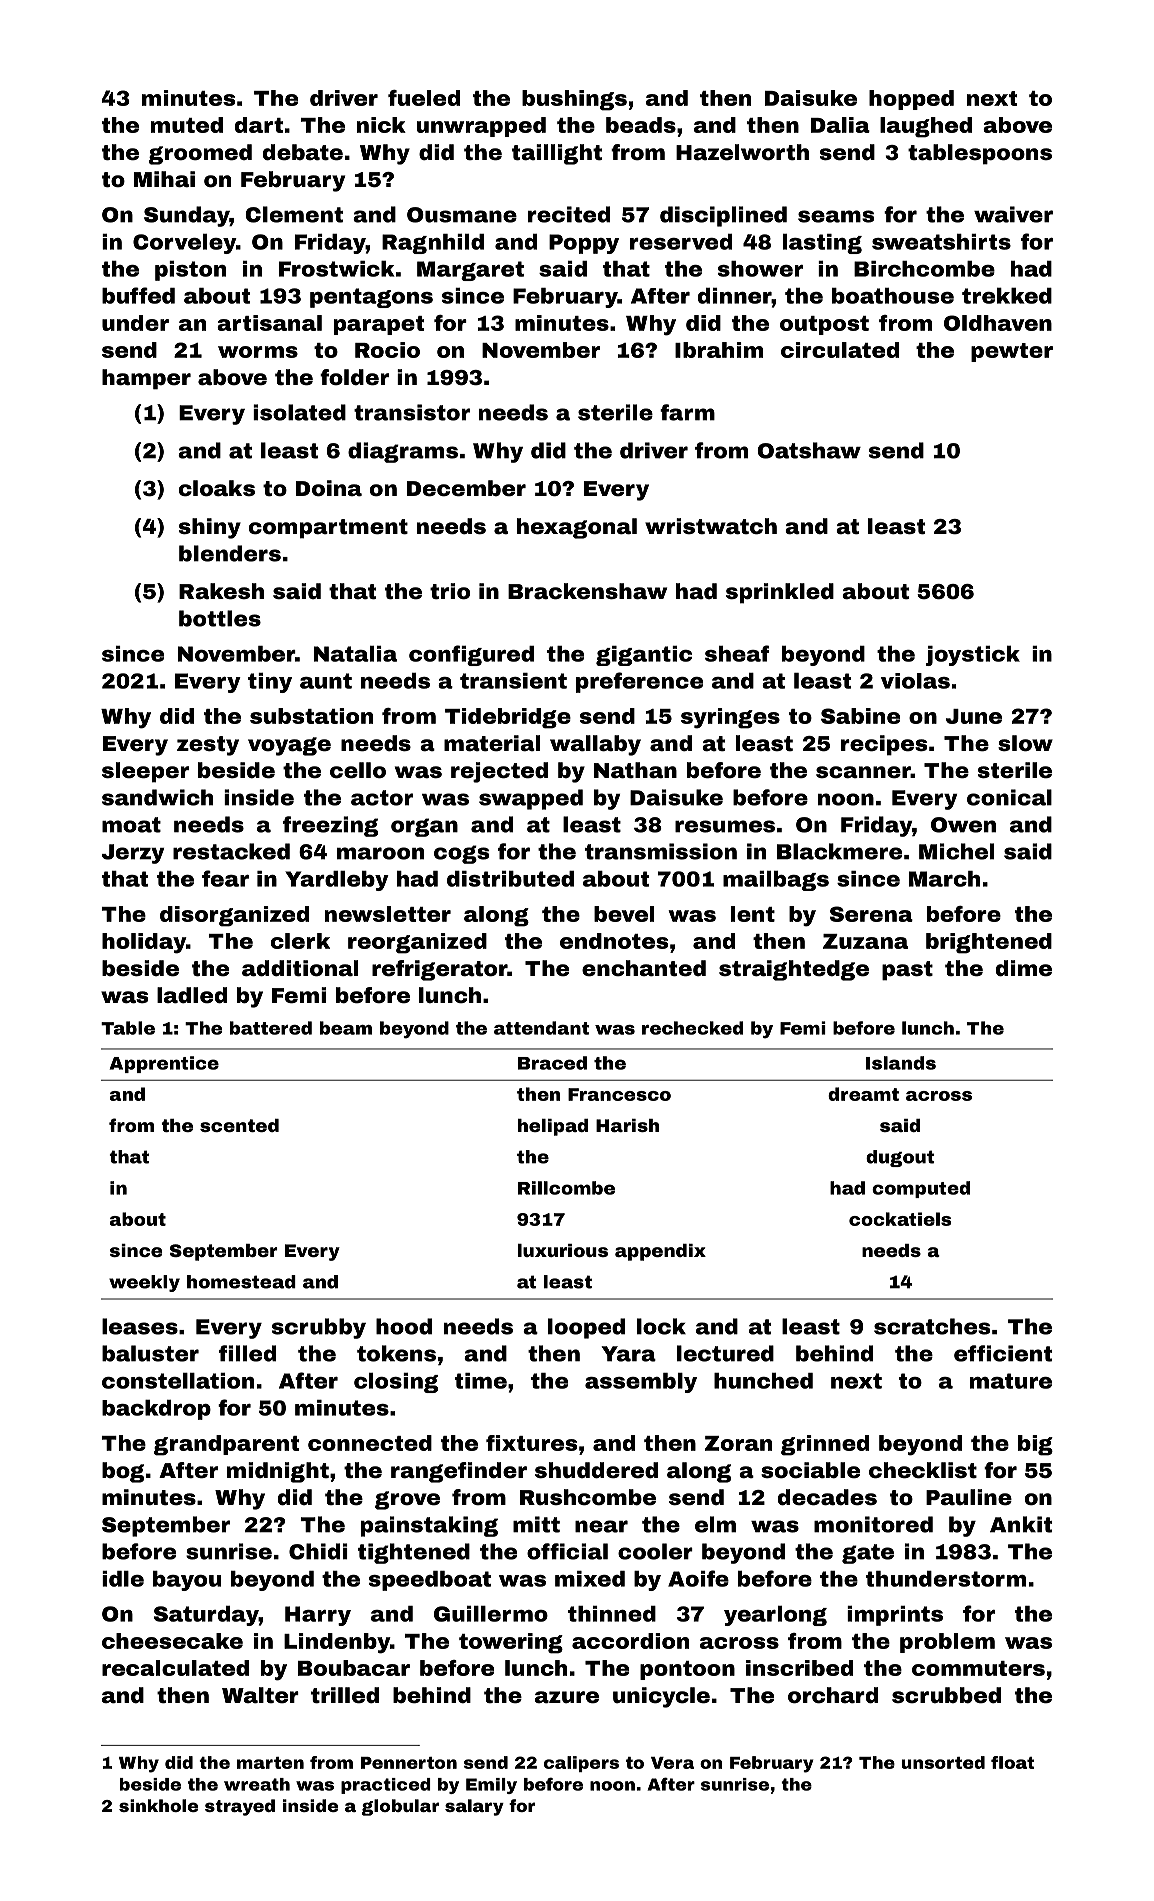  Describe the element at coordinates (531, 1443) in the page. I see `fixtures` at that location.
